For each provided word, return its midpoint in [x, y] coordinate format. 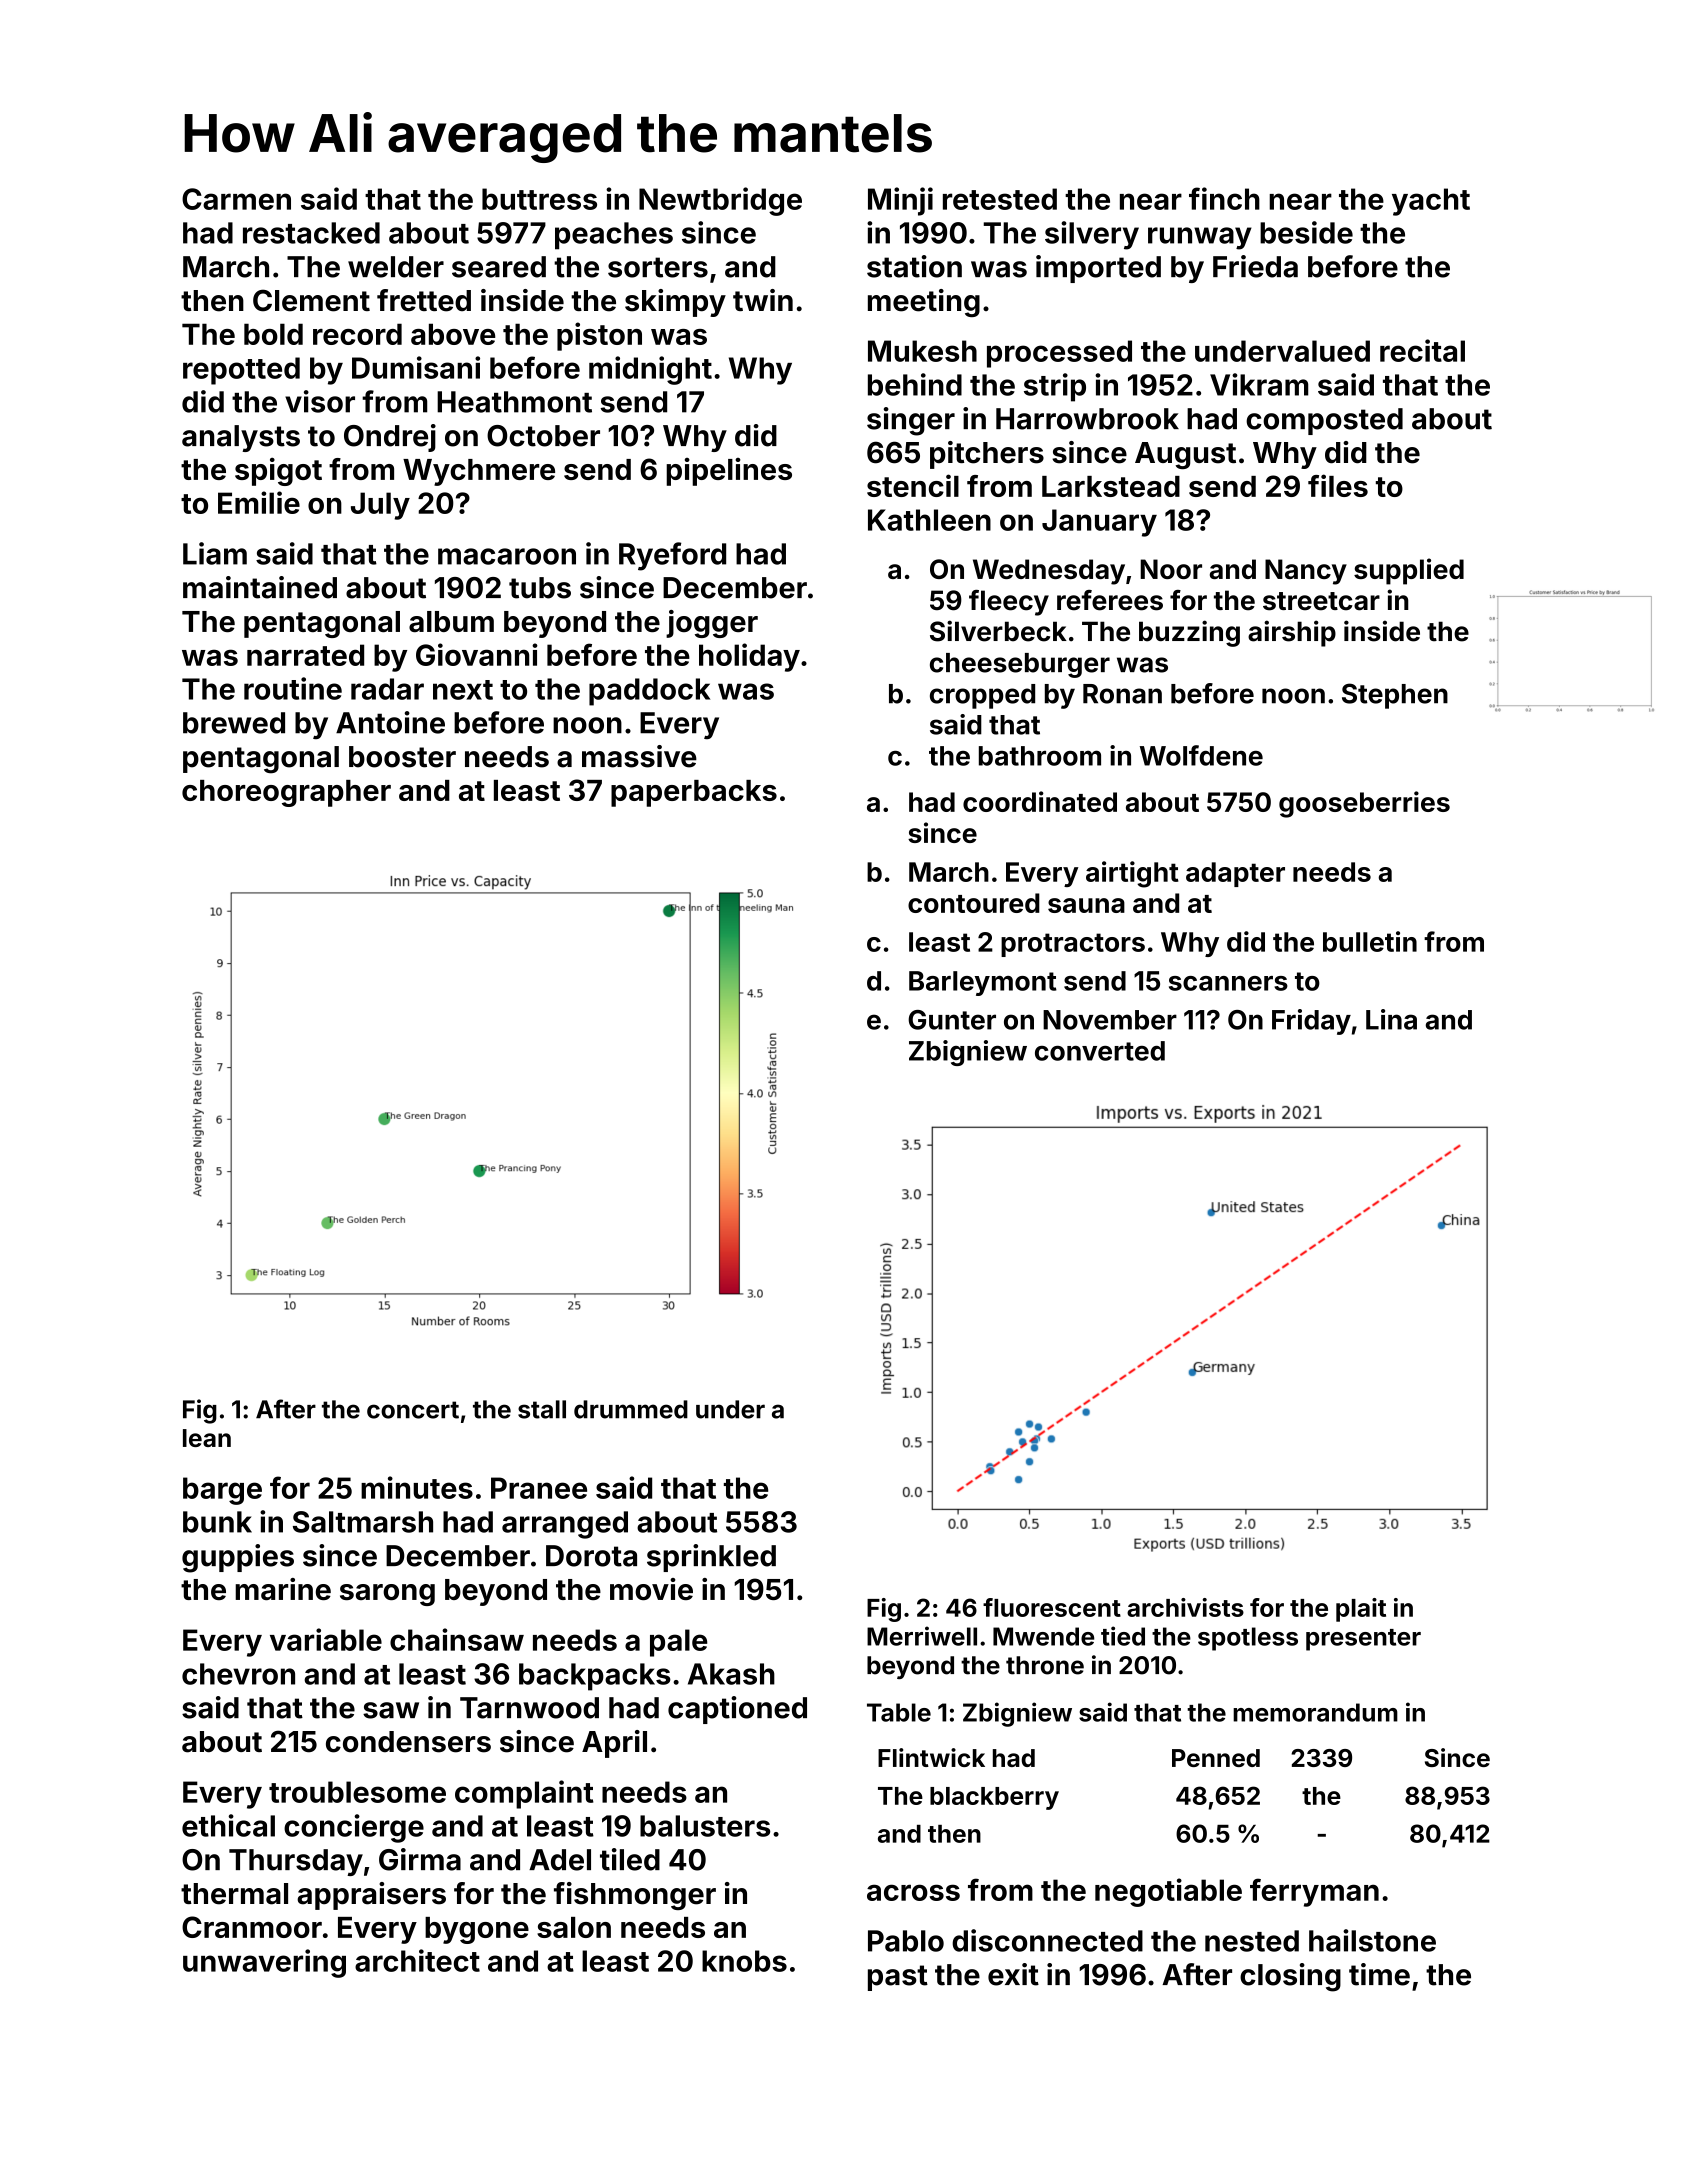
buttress [539, 199]
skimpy [675, 303]
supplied [1409, 571]
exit [1013, 1974]
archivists [1185, 1607]
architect [417, 1960]
